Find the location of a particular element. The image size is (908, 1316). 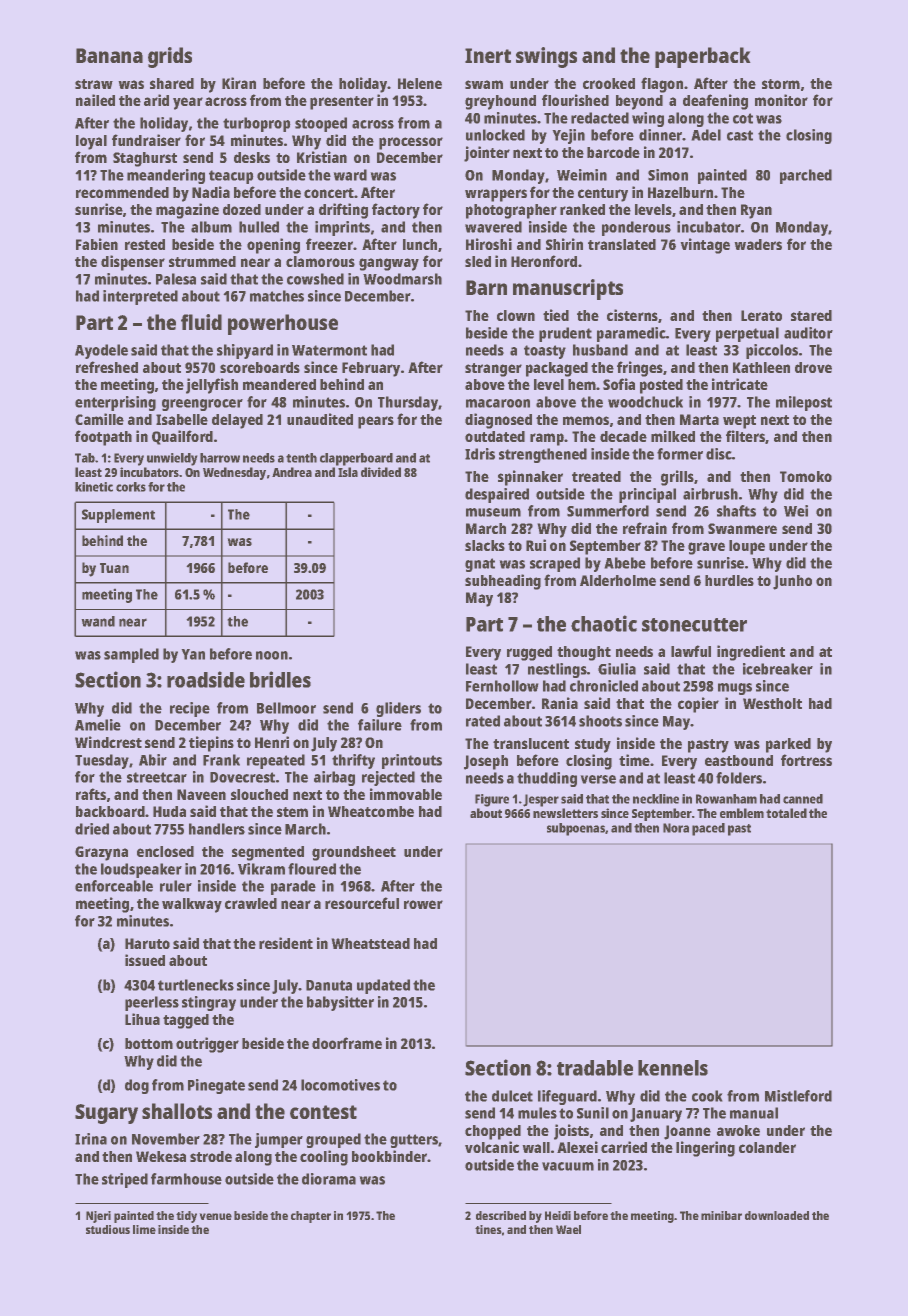

milked is located at coordinates (673, 436).
